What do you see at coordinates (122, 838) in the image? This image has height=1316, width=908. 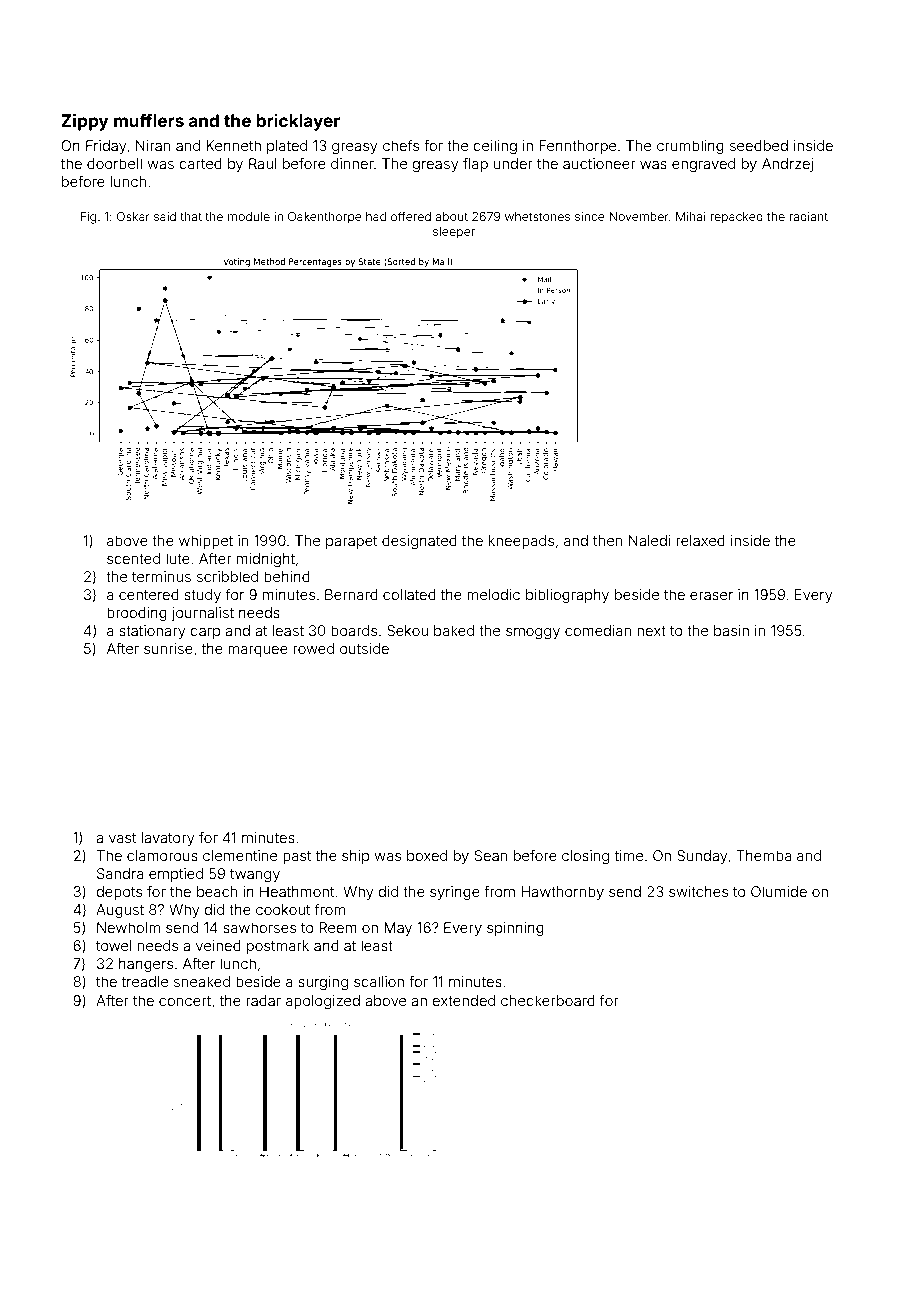 I see `vast` at bounding box center [122, 838].
